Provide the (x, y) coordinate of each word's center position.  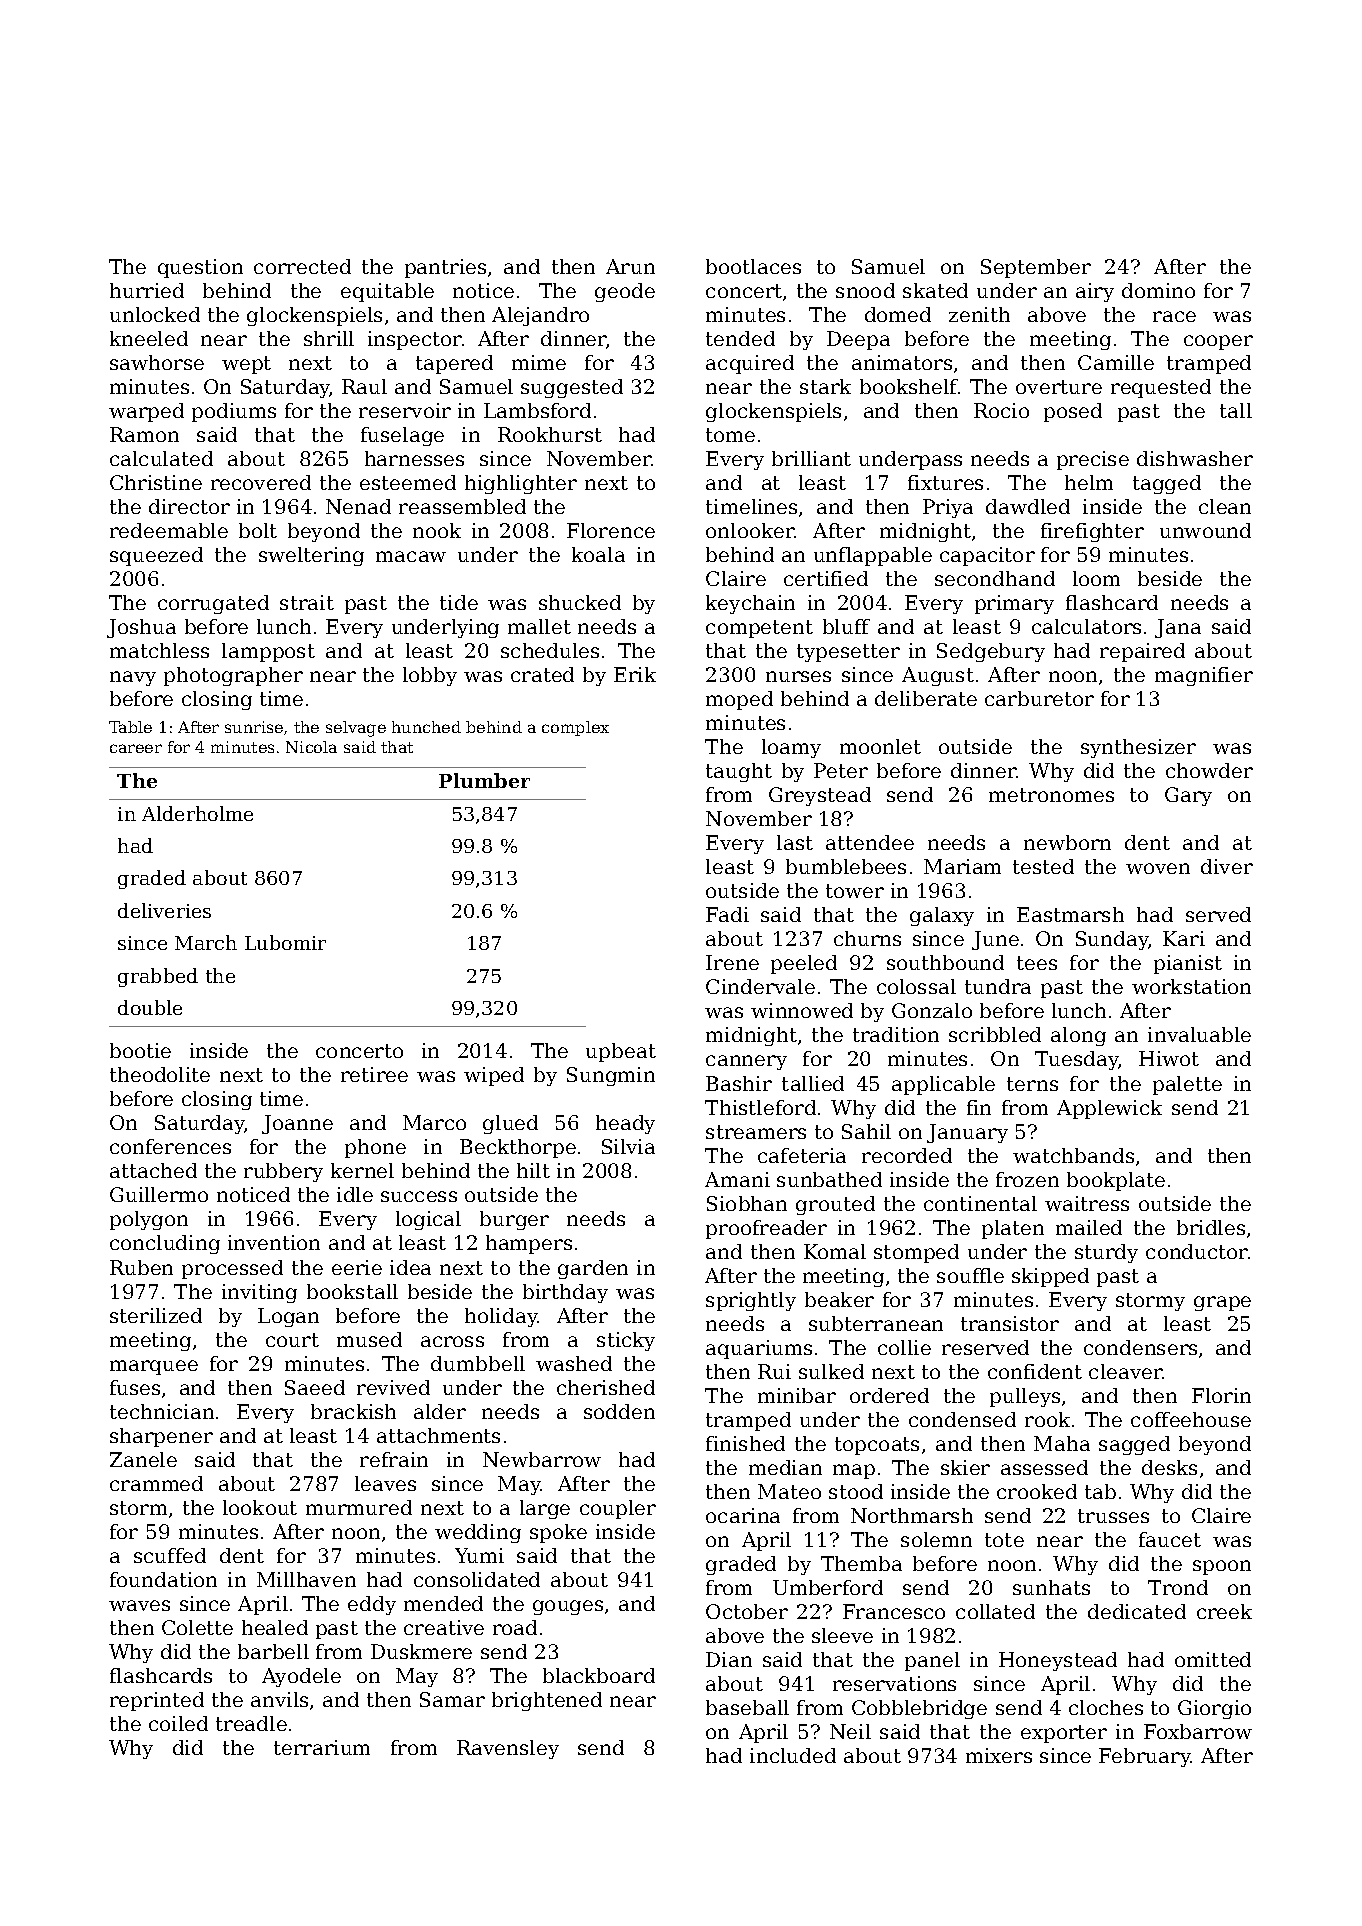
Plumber (484, 780)
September (1036, 268)
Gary (1188, 796)
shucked (580, 602)
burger (514, 1220)
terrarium (322, 1747)
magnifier (1204, 676)
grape (1222, 1303)
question (200, 268)
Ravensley (508, 1749)
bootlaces (753, 266)
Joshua (141, 628)
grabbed (158, 977)
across (452, 1341)
